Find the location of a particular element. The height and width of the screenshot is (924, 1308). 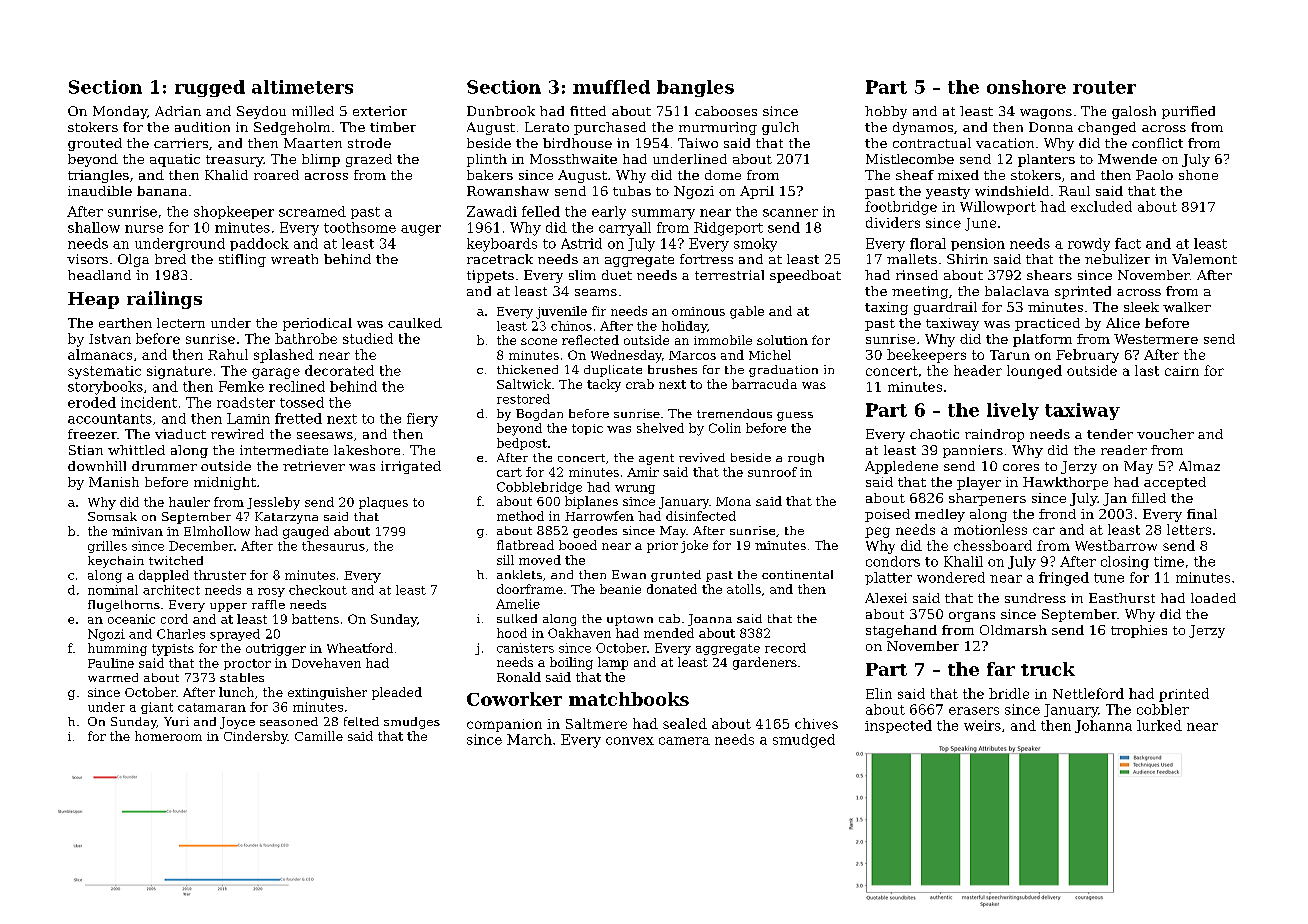

revived is located at coordinates (702, 457).
